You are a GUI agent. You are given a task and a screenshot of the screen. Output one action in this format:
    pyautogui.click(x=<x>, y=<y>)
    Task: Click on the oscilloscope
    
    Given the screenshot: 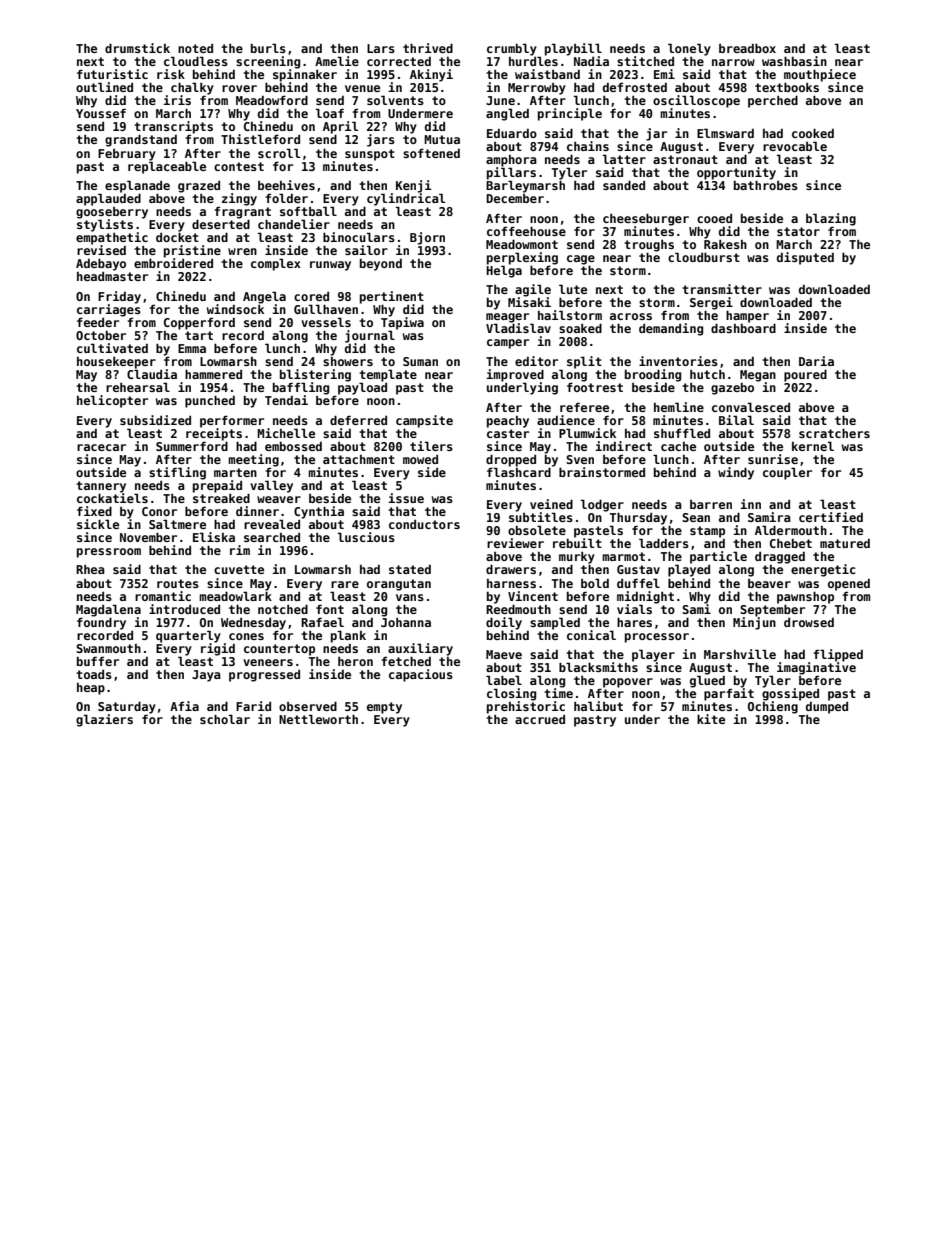 What is the action you would take?
    pyautogui.click(x=696, y=101)
